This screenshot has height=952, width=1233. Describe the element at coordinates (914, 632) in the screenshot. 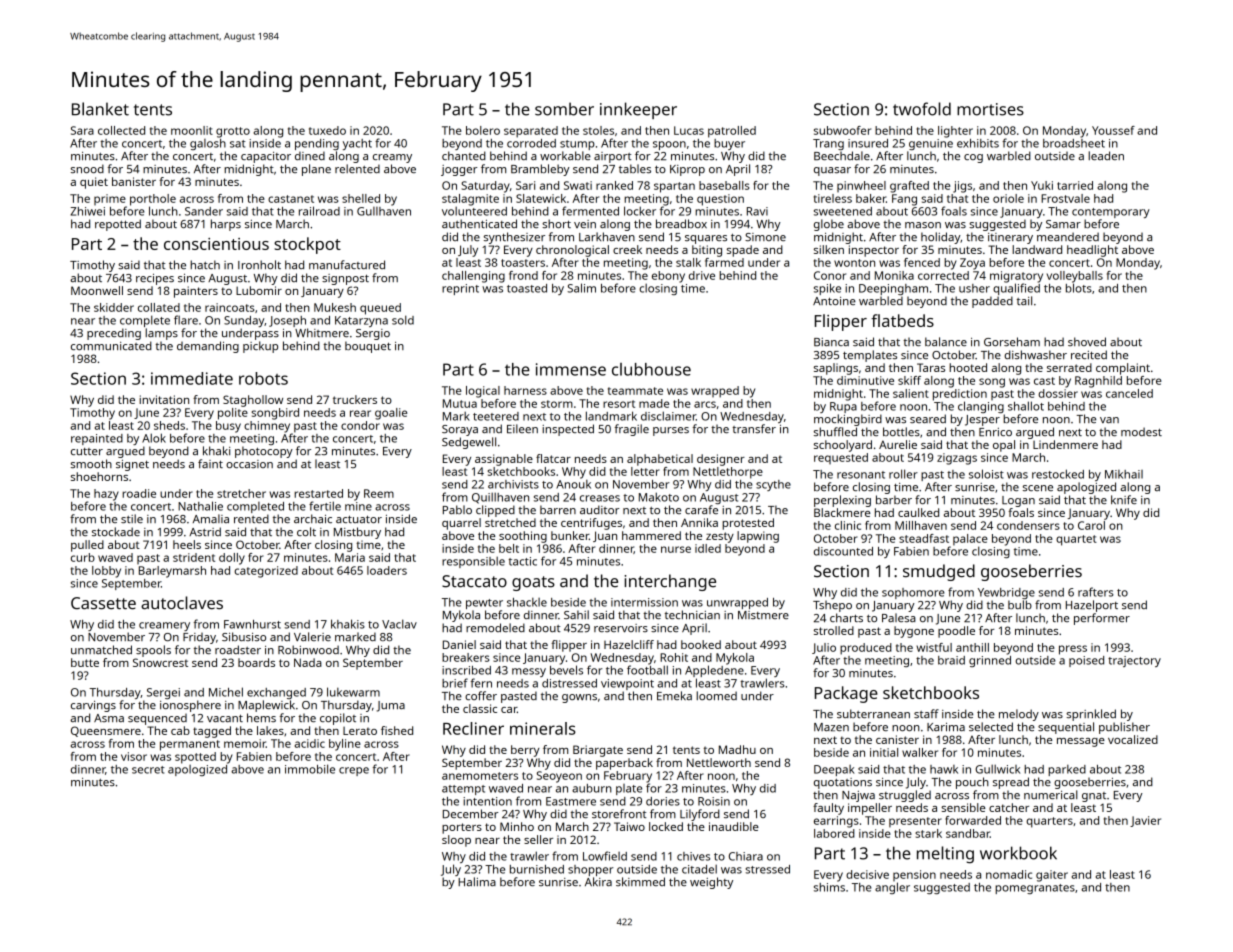

I see `bygone` at that location.
